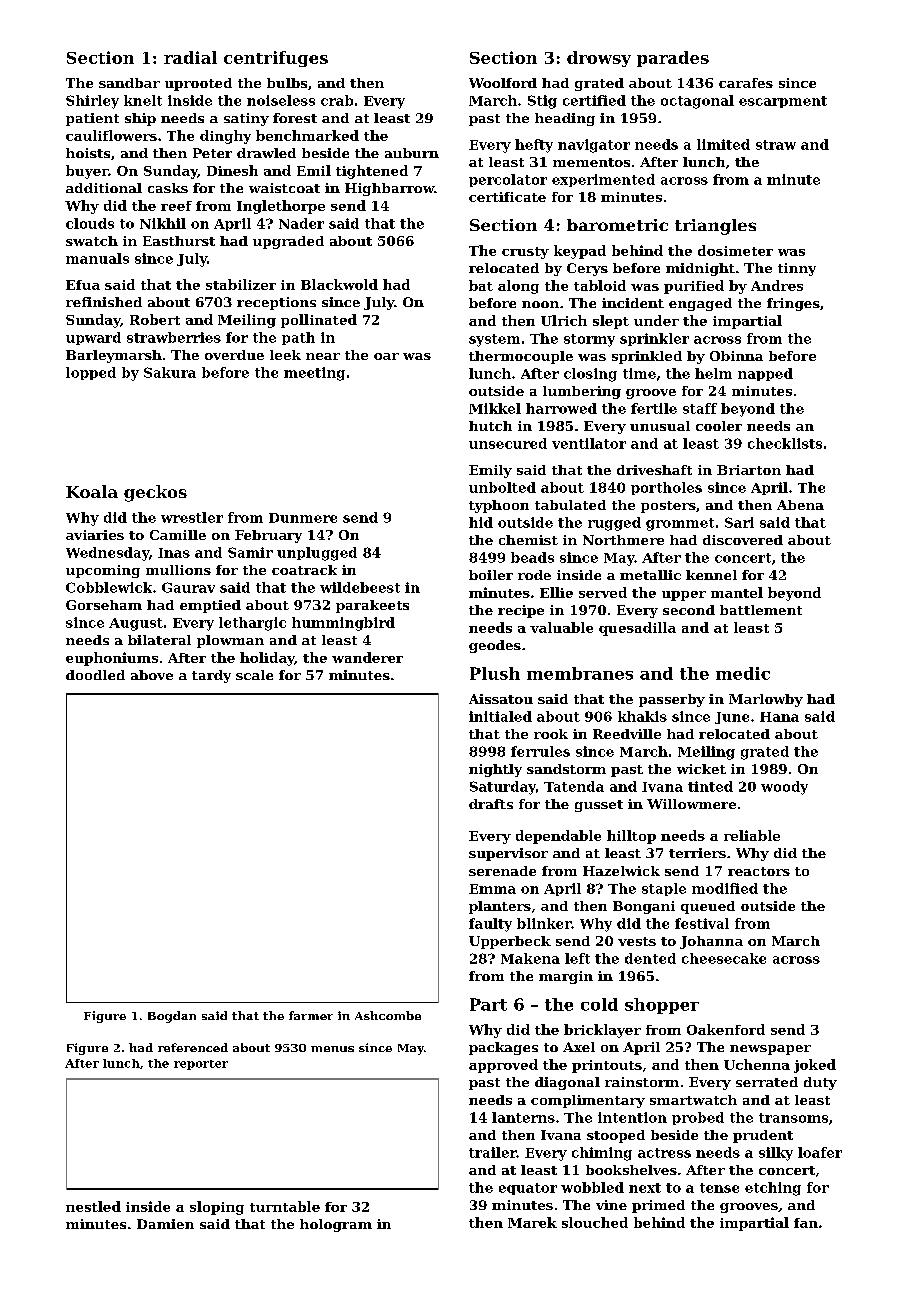  Describe the element at coordinates (495, 408) in the image. I see `Mikkel` at that location.
